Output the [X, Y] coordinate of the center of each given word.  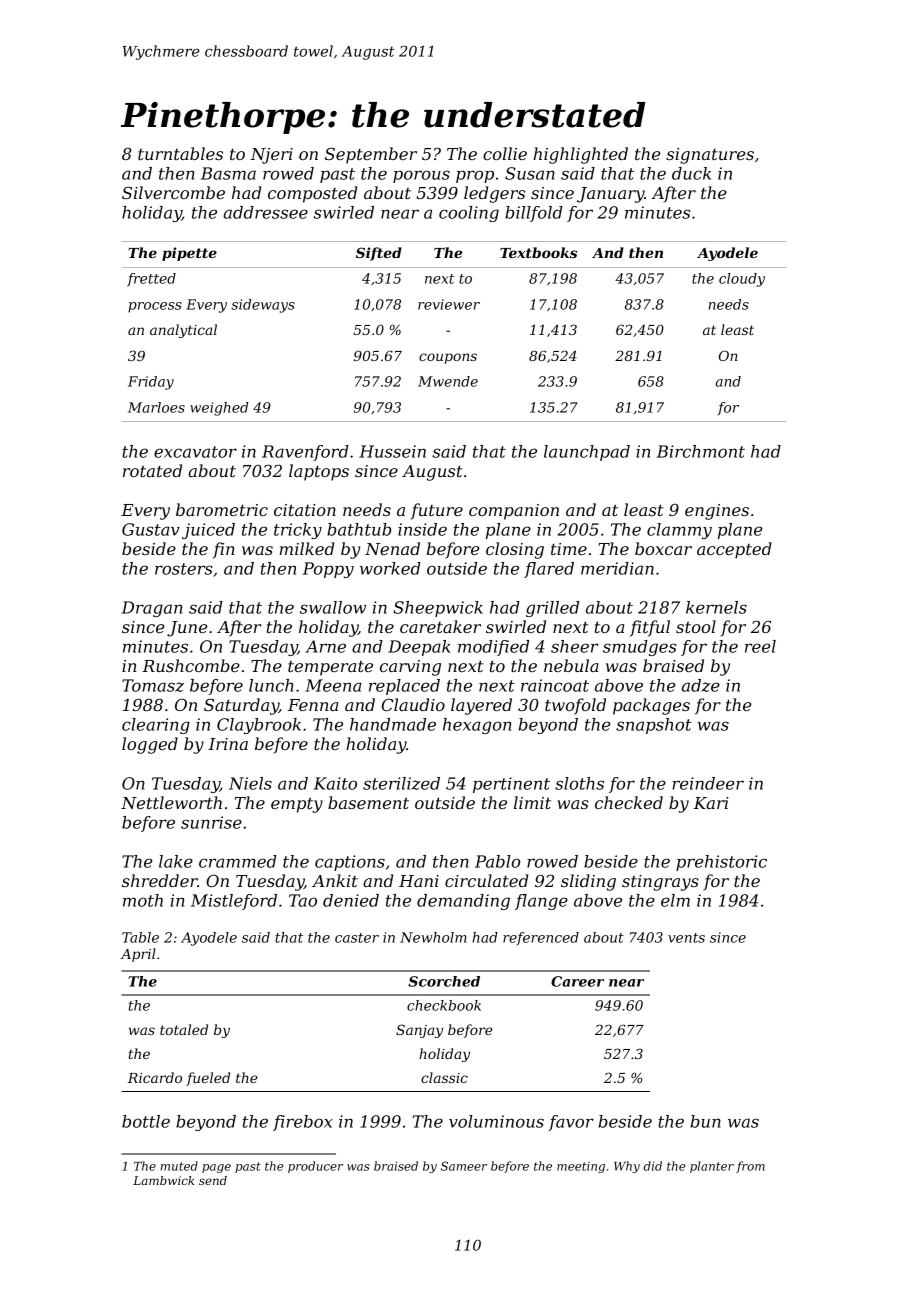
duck [691, 173]
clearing [156, 726]
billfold [534, 214]
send [213, 1180]
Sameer [464, 1166]
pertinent [511, 785]
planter [712, 1167]
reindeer [708, 783]
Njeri [271, 156]
